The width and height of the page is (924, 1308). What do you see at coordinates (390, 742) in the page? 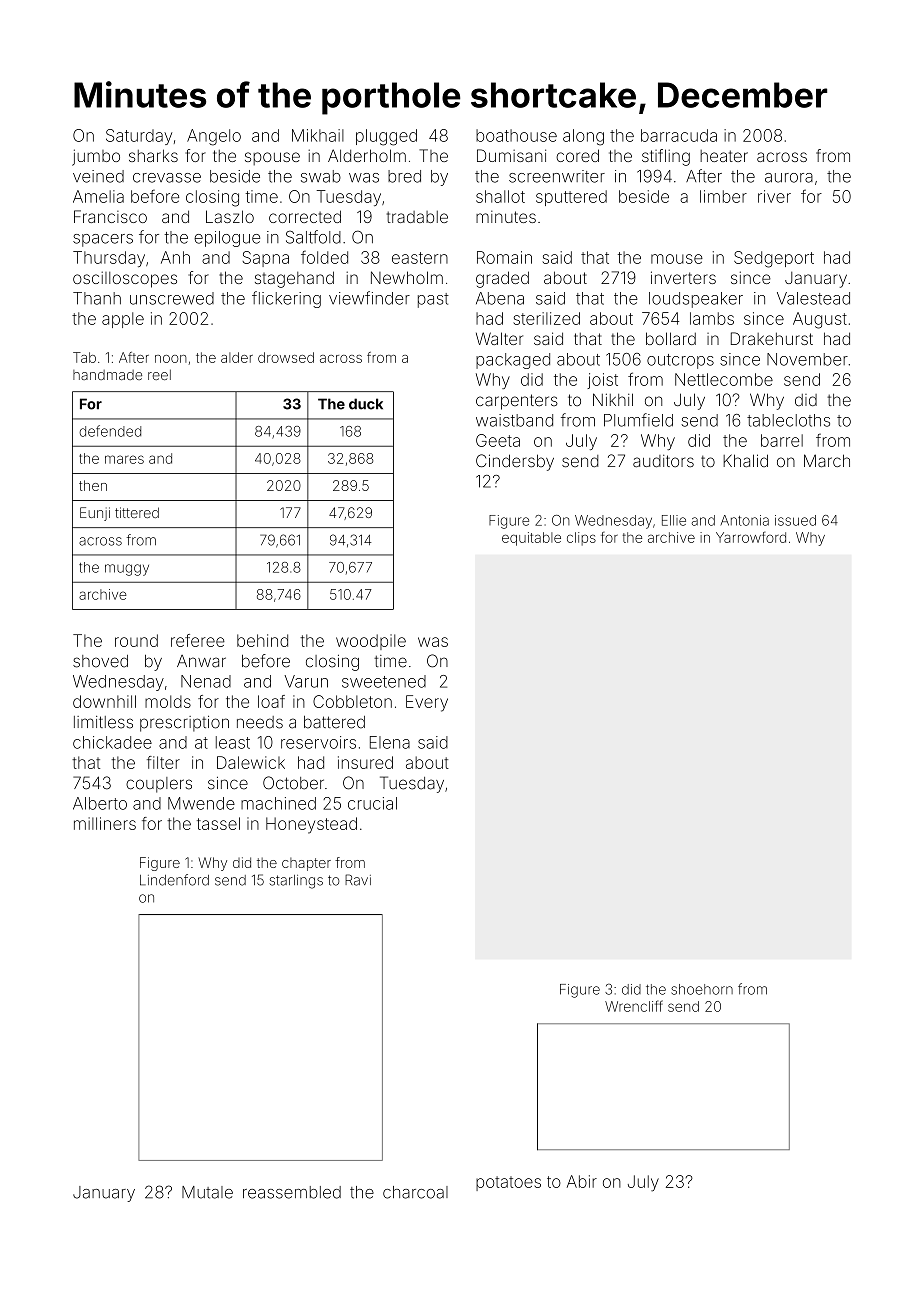
I see `Elena` at bounding box center [390, 742].
